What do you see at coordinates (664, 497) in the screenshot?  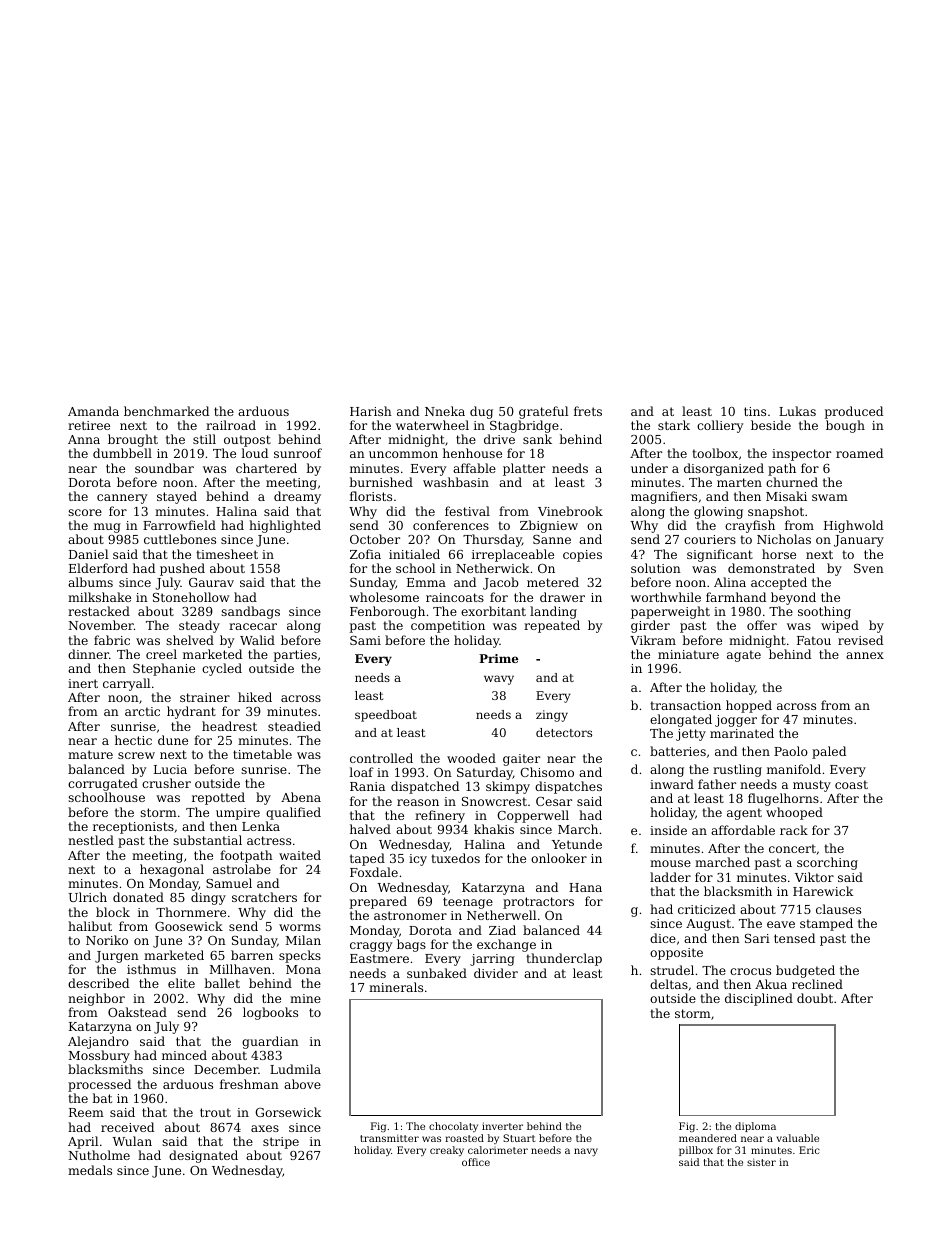 I see `magnifiers` at bounding box center [664, 497].
